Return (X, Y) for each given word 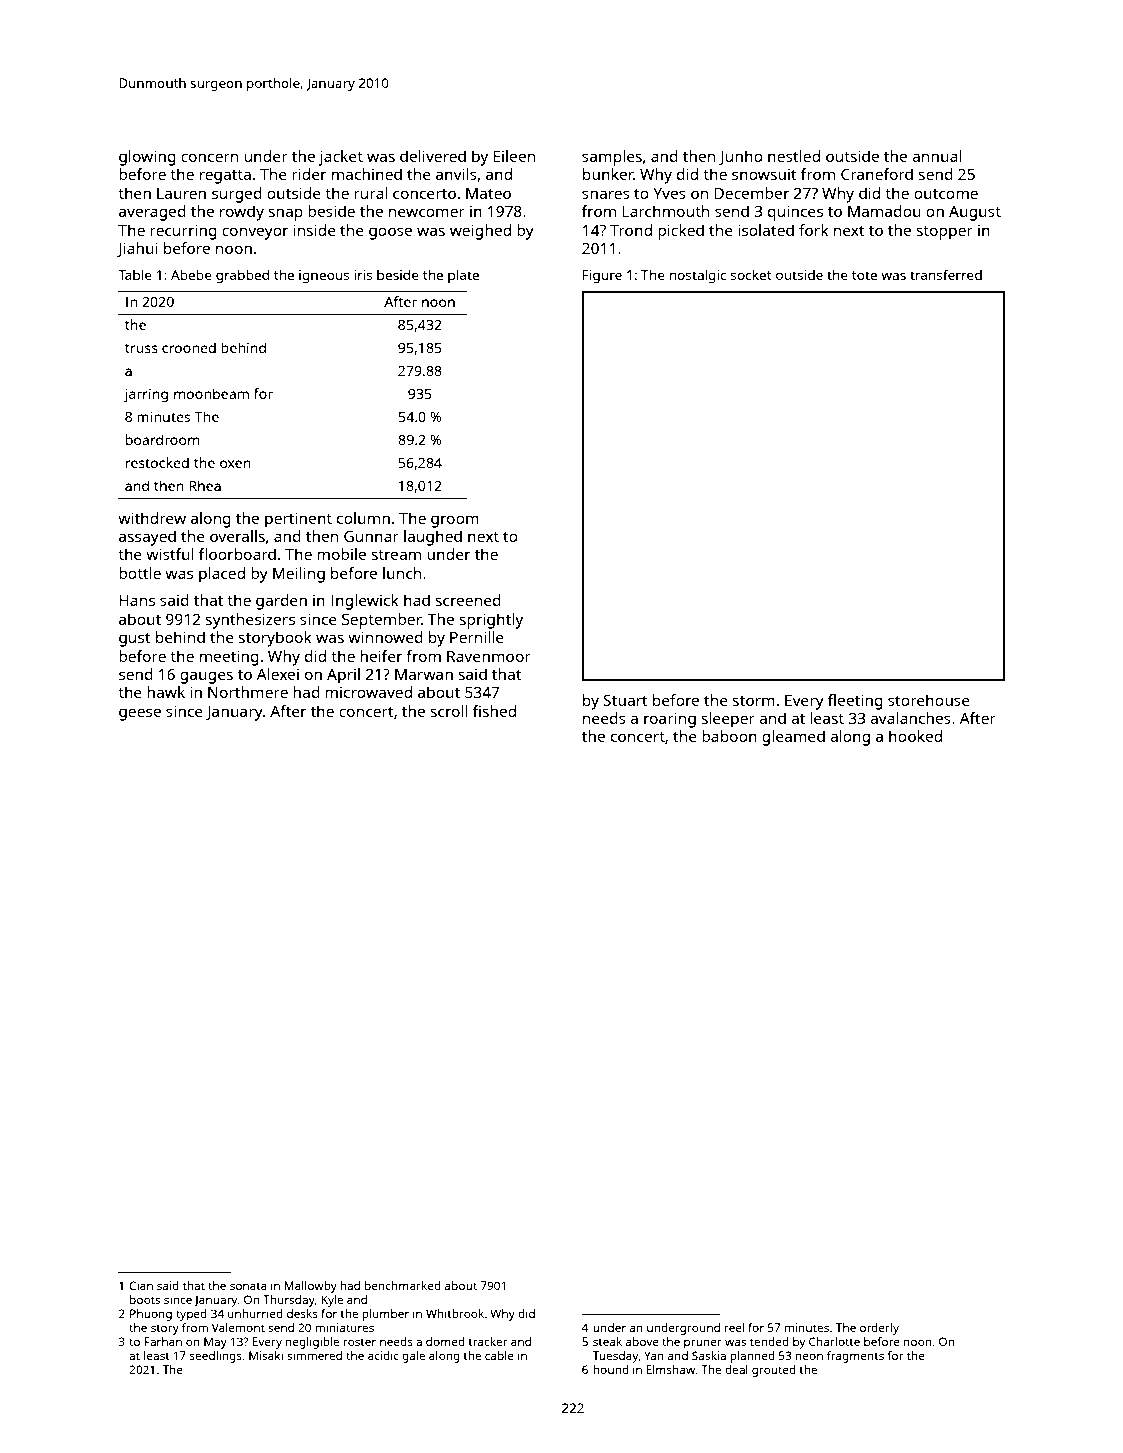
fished (494, 711)
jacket (341, 158)
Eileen (514, 156)
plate (463, 276)
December (751, 193)
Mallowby (310, 1287)
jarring (146, 395)
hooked (915, 736)
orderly (879, 1329)
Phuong (151, 1315)
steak (607, 1341)
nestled (794, 156)
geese (140, 714)
